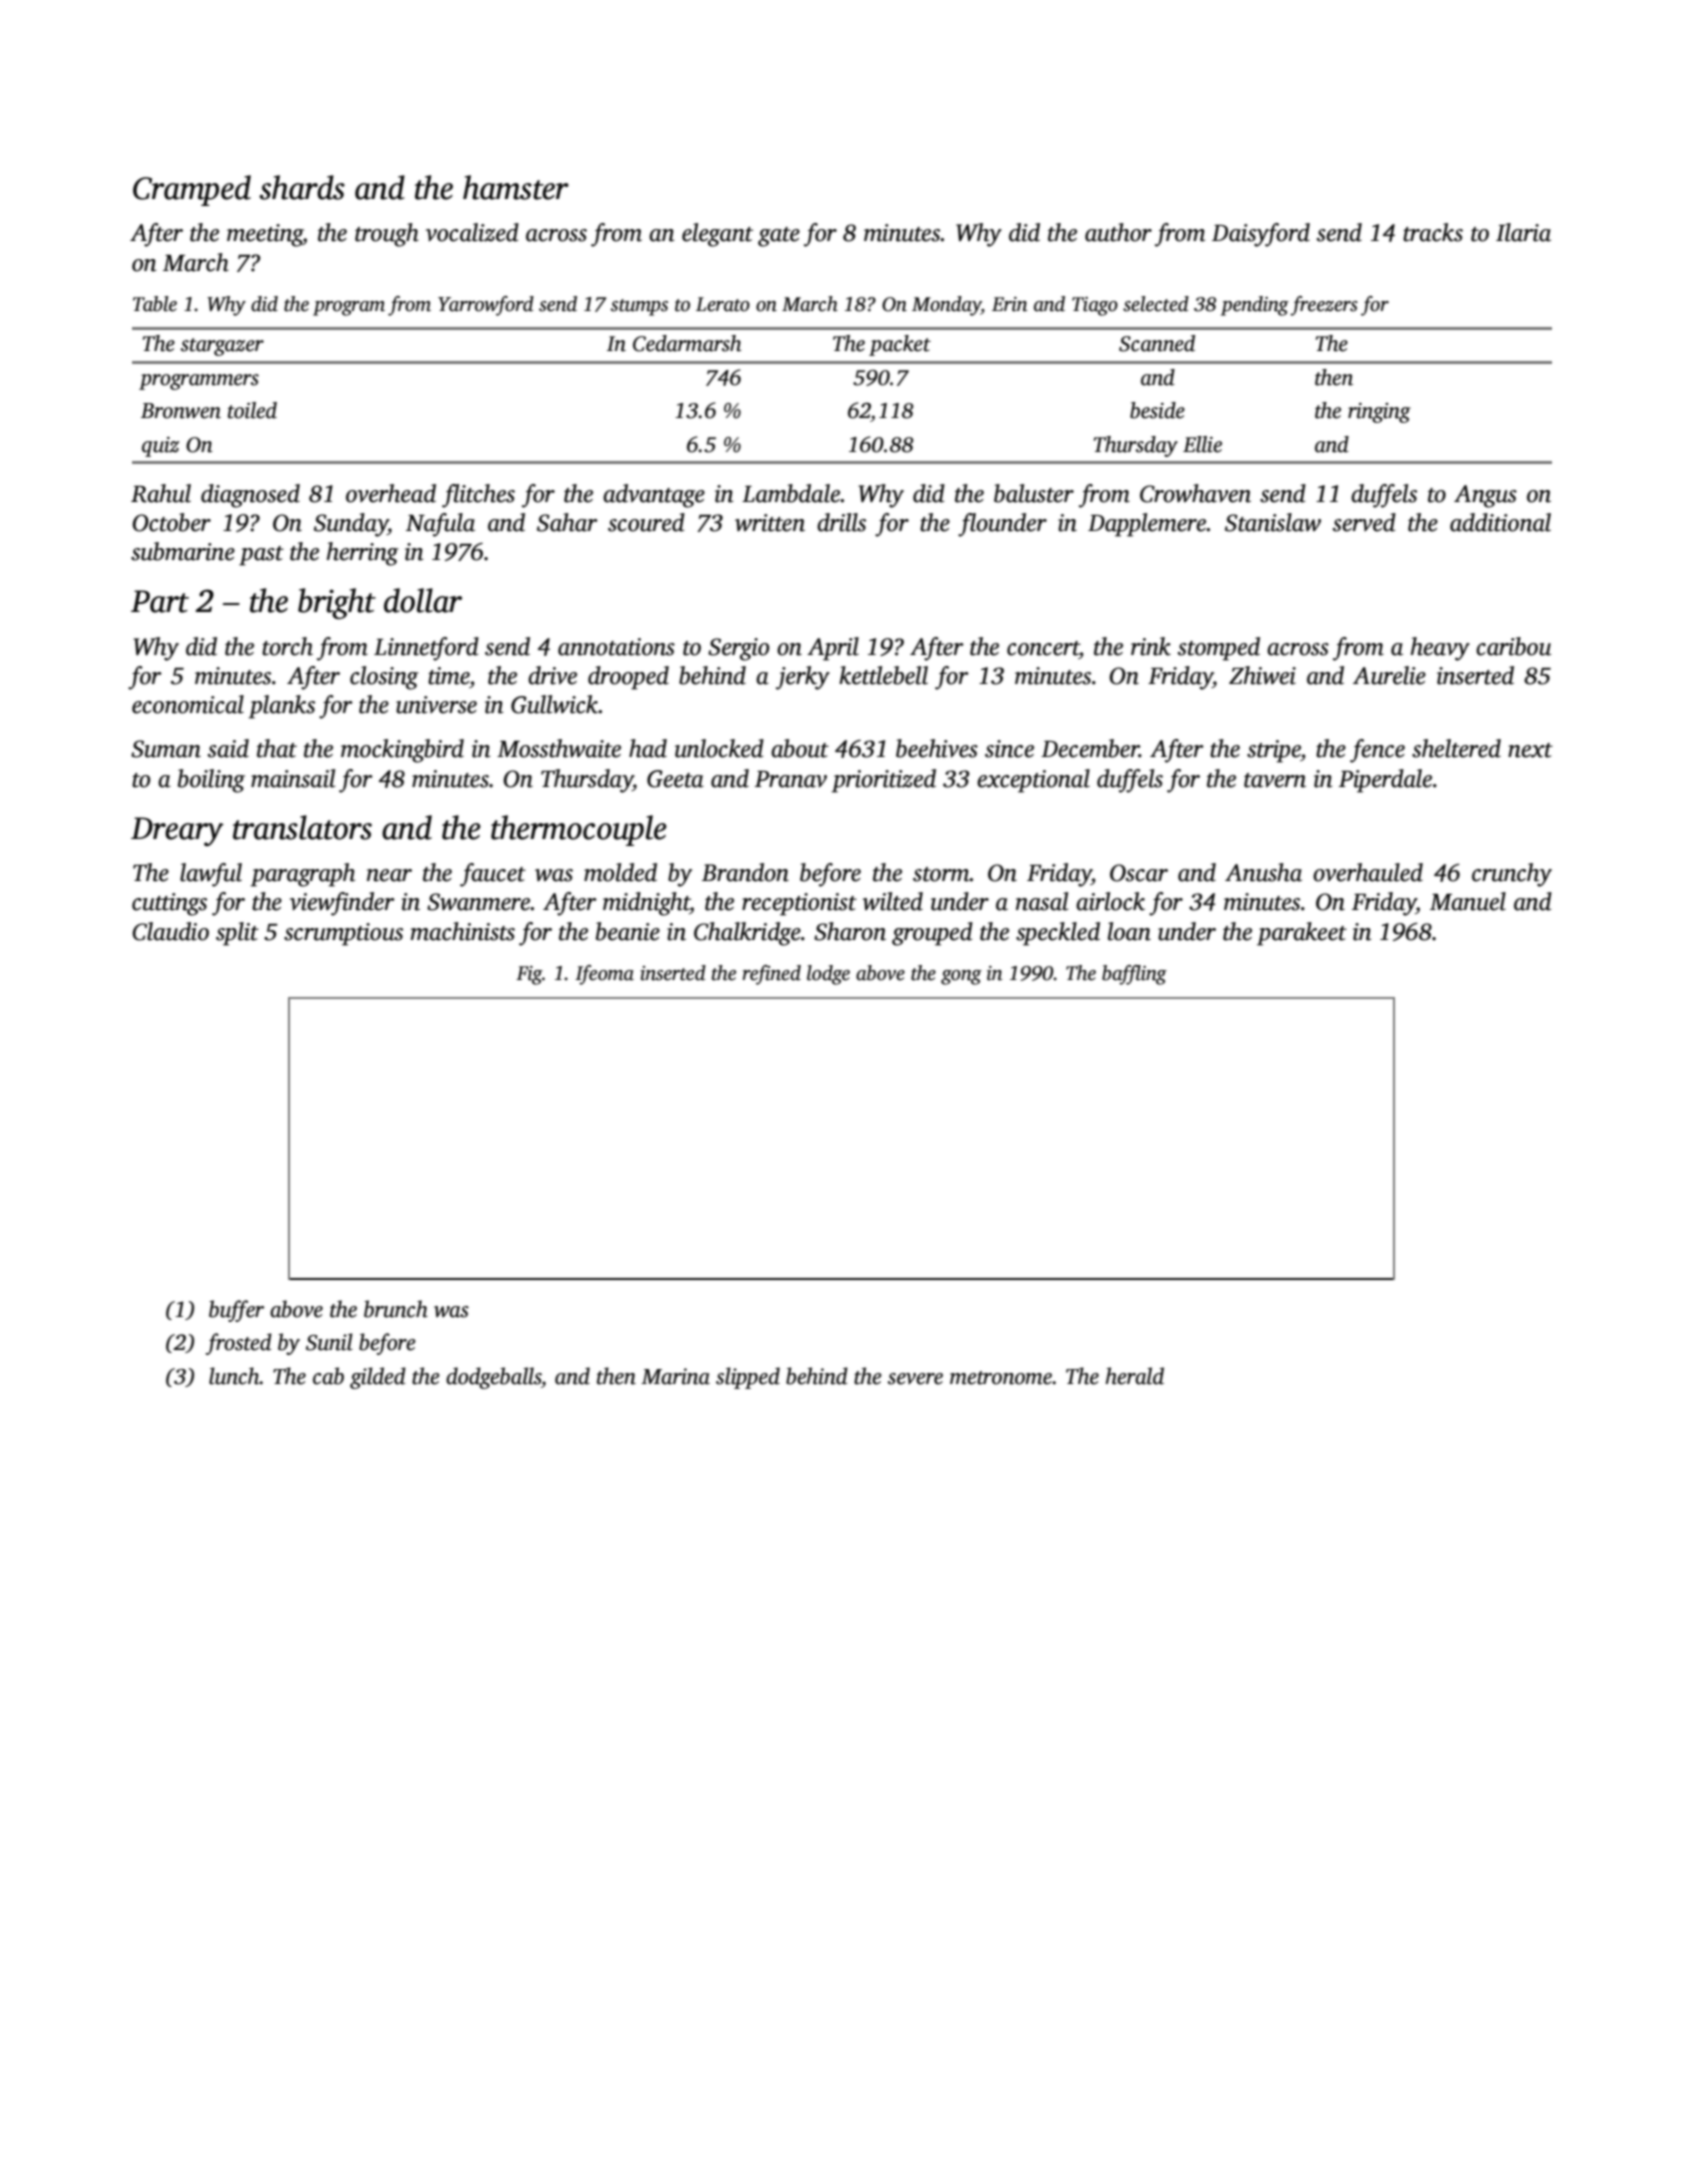 Image resolution: width=1683 pixels, height=2178 pixels. What do you see at coordinates (1118, 232) in the screenshot?
I see `author` at bounding box center [1118, 232].
